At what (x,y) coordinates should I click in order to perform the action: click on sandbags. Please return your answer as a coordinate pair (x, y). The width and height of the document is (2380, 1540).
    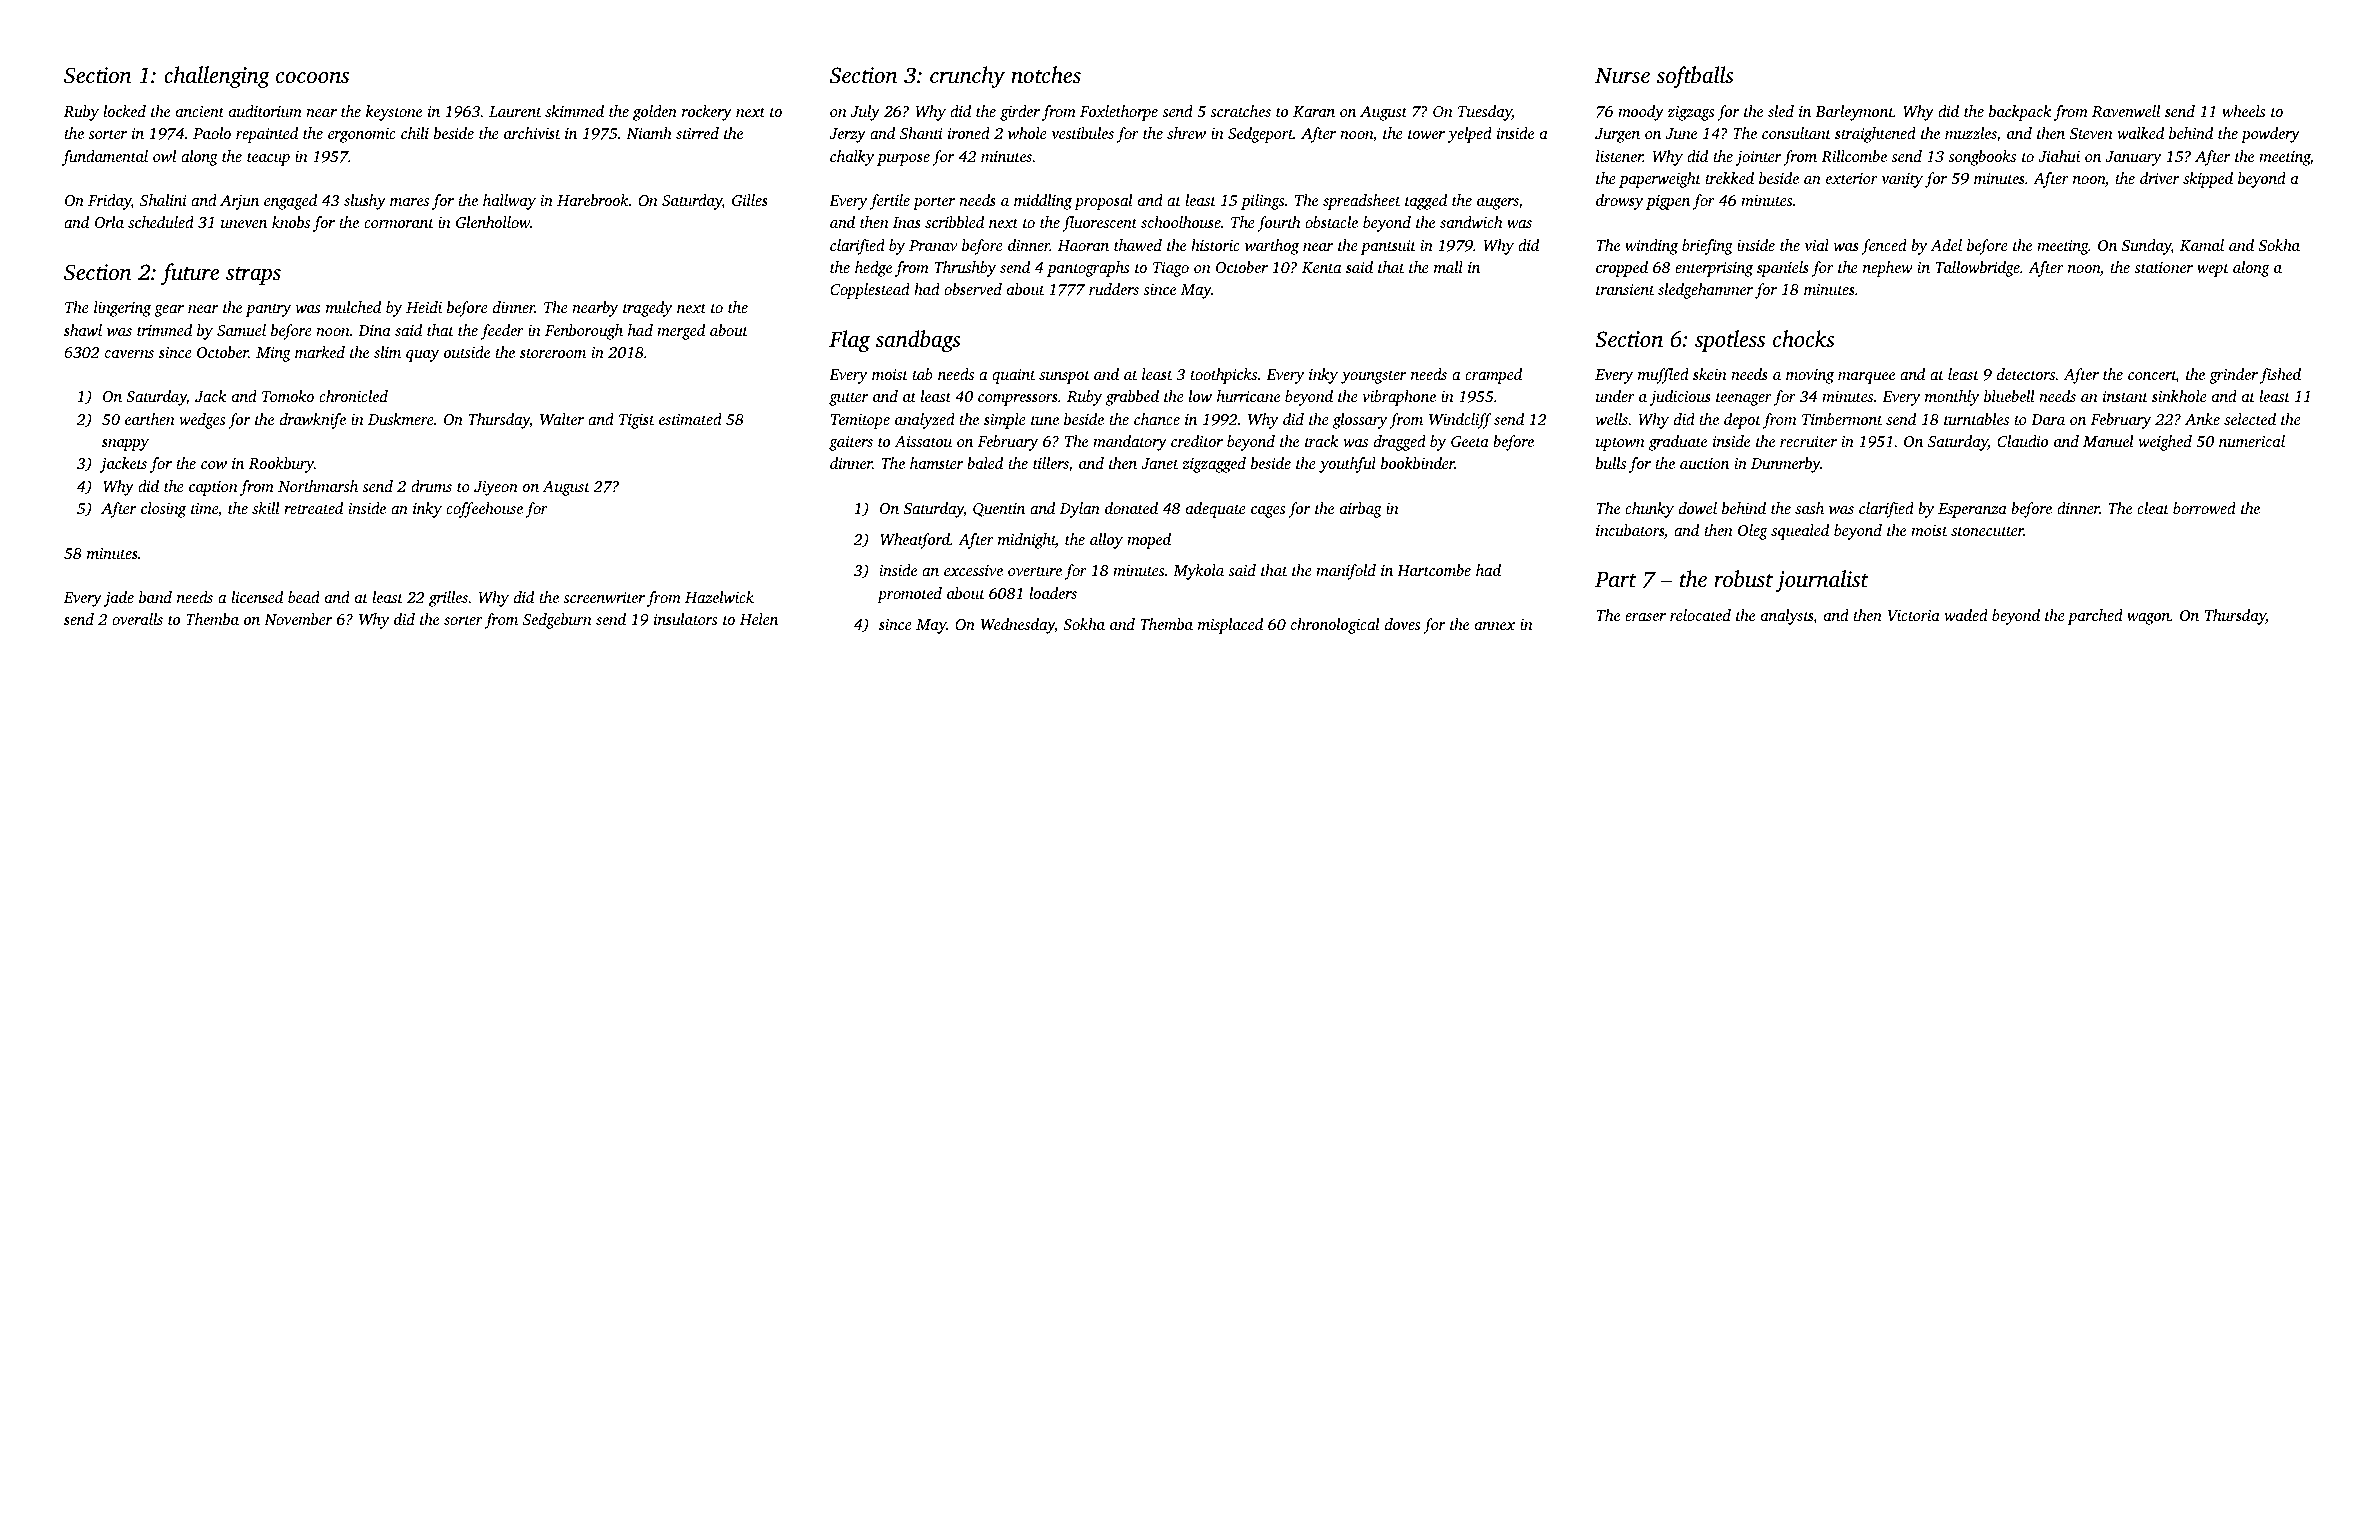
    Looking at the image, I should click on (918, 341).
